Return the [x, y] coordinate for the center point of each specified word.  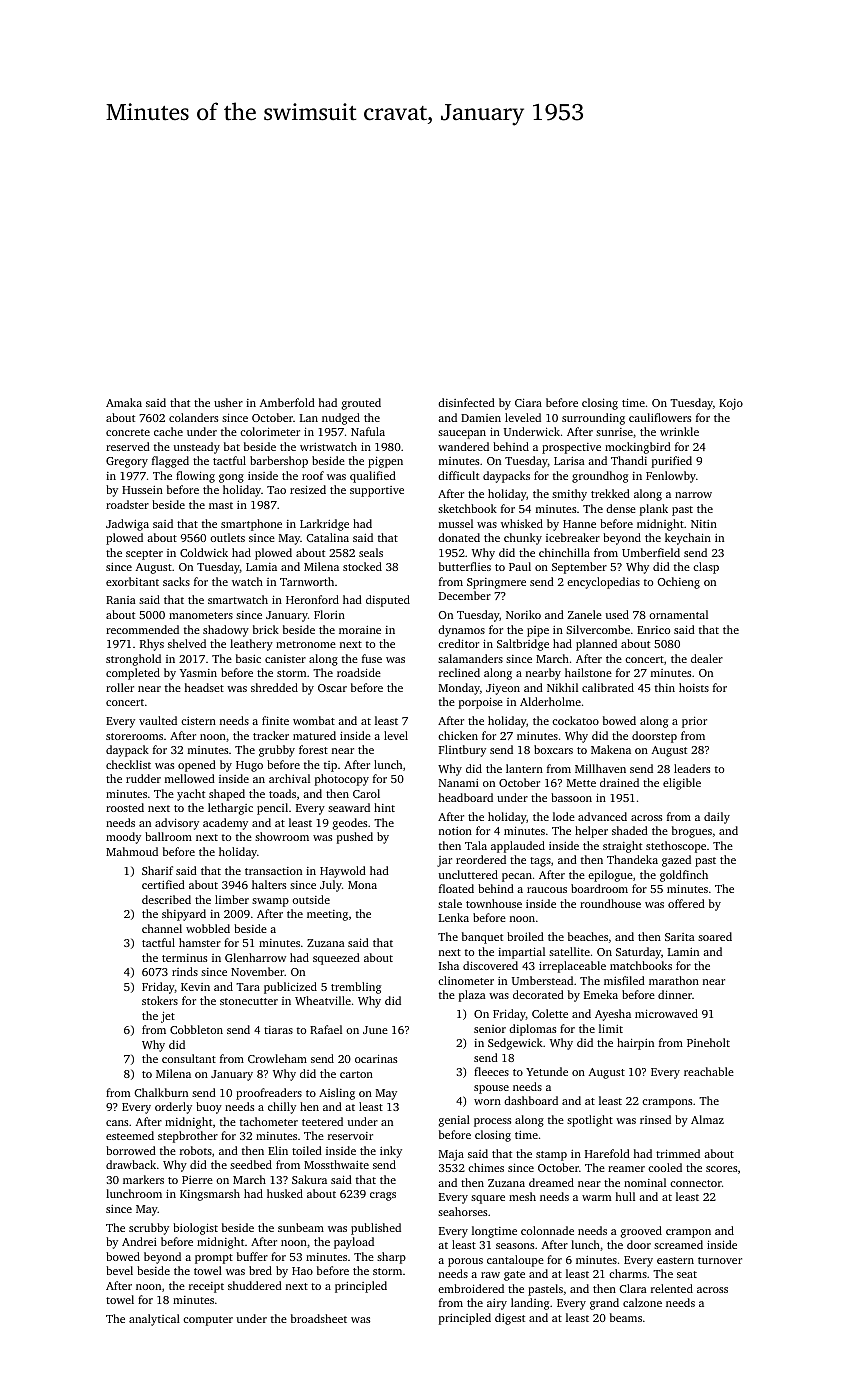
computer [208, 1321]
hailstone [588, 672]
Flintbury [462, 751]
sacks [176, 581]
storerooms [134, 736]
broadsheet [319, 1318]
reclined [459, 672]
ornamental [678, 614]
